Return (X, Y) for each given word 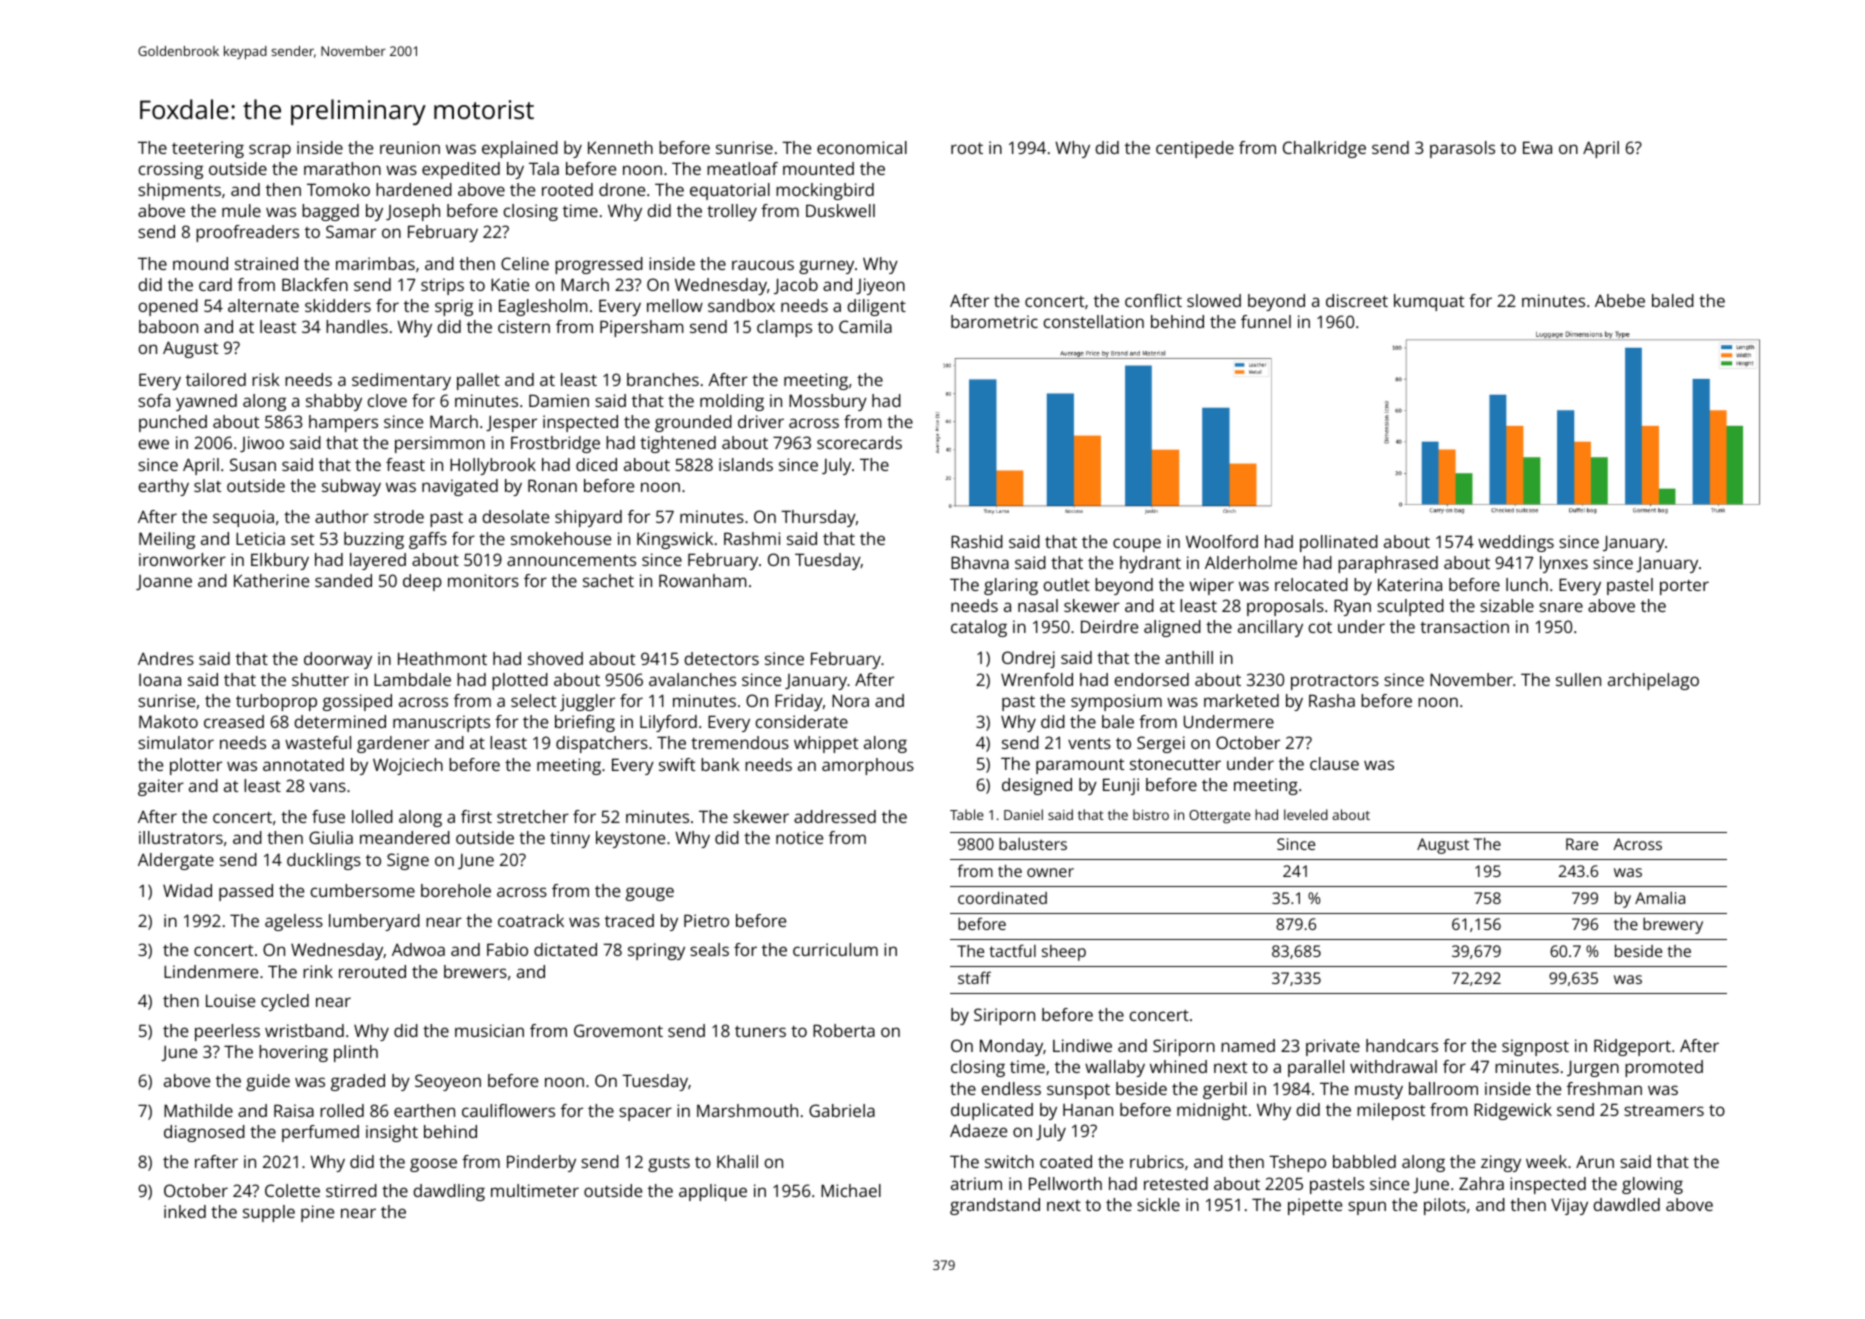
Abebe (1620, 300)
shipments (179, 191)
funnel (1266, 321)
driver (761, 421)
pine (317, 1213)
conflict (1153, 300)
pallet (478, 381)
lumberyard (374, 922)
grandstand (995, 1206)
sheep (1064, 953)
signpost (1535, 1047)
